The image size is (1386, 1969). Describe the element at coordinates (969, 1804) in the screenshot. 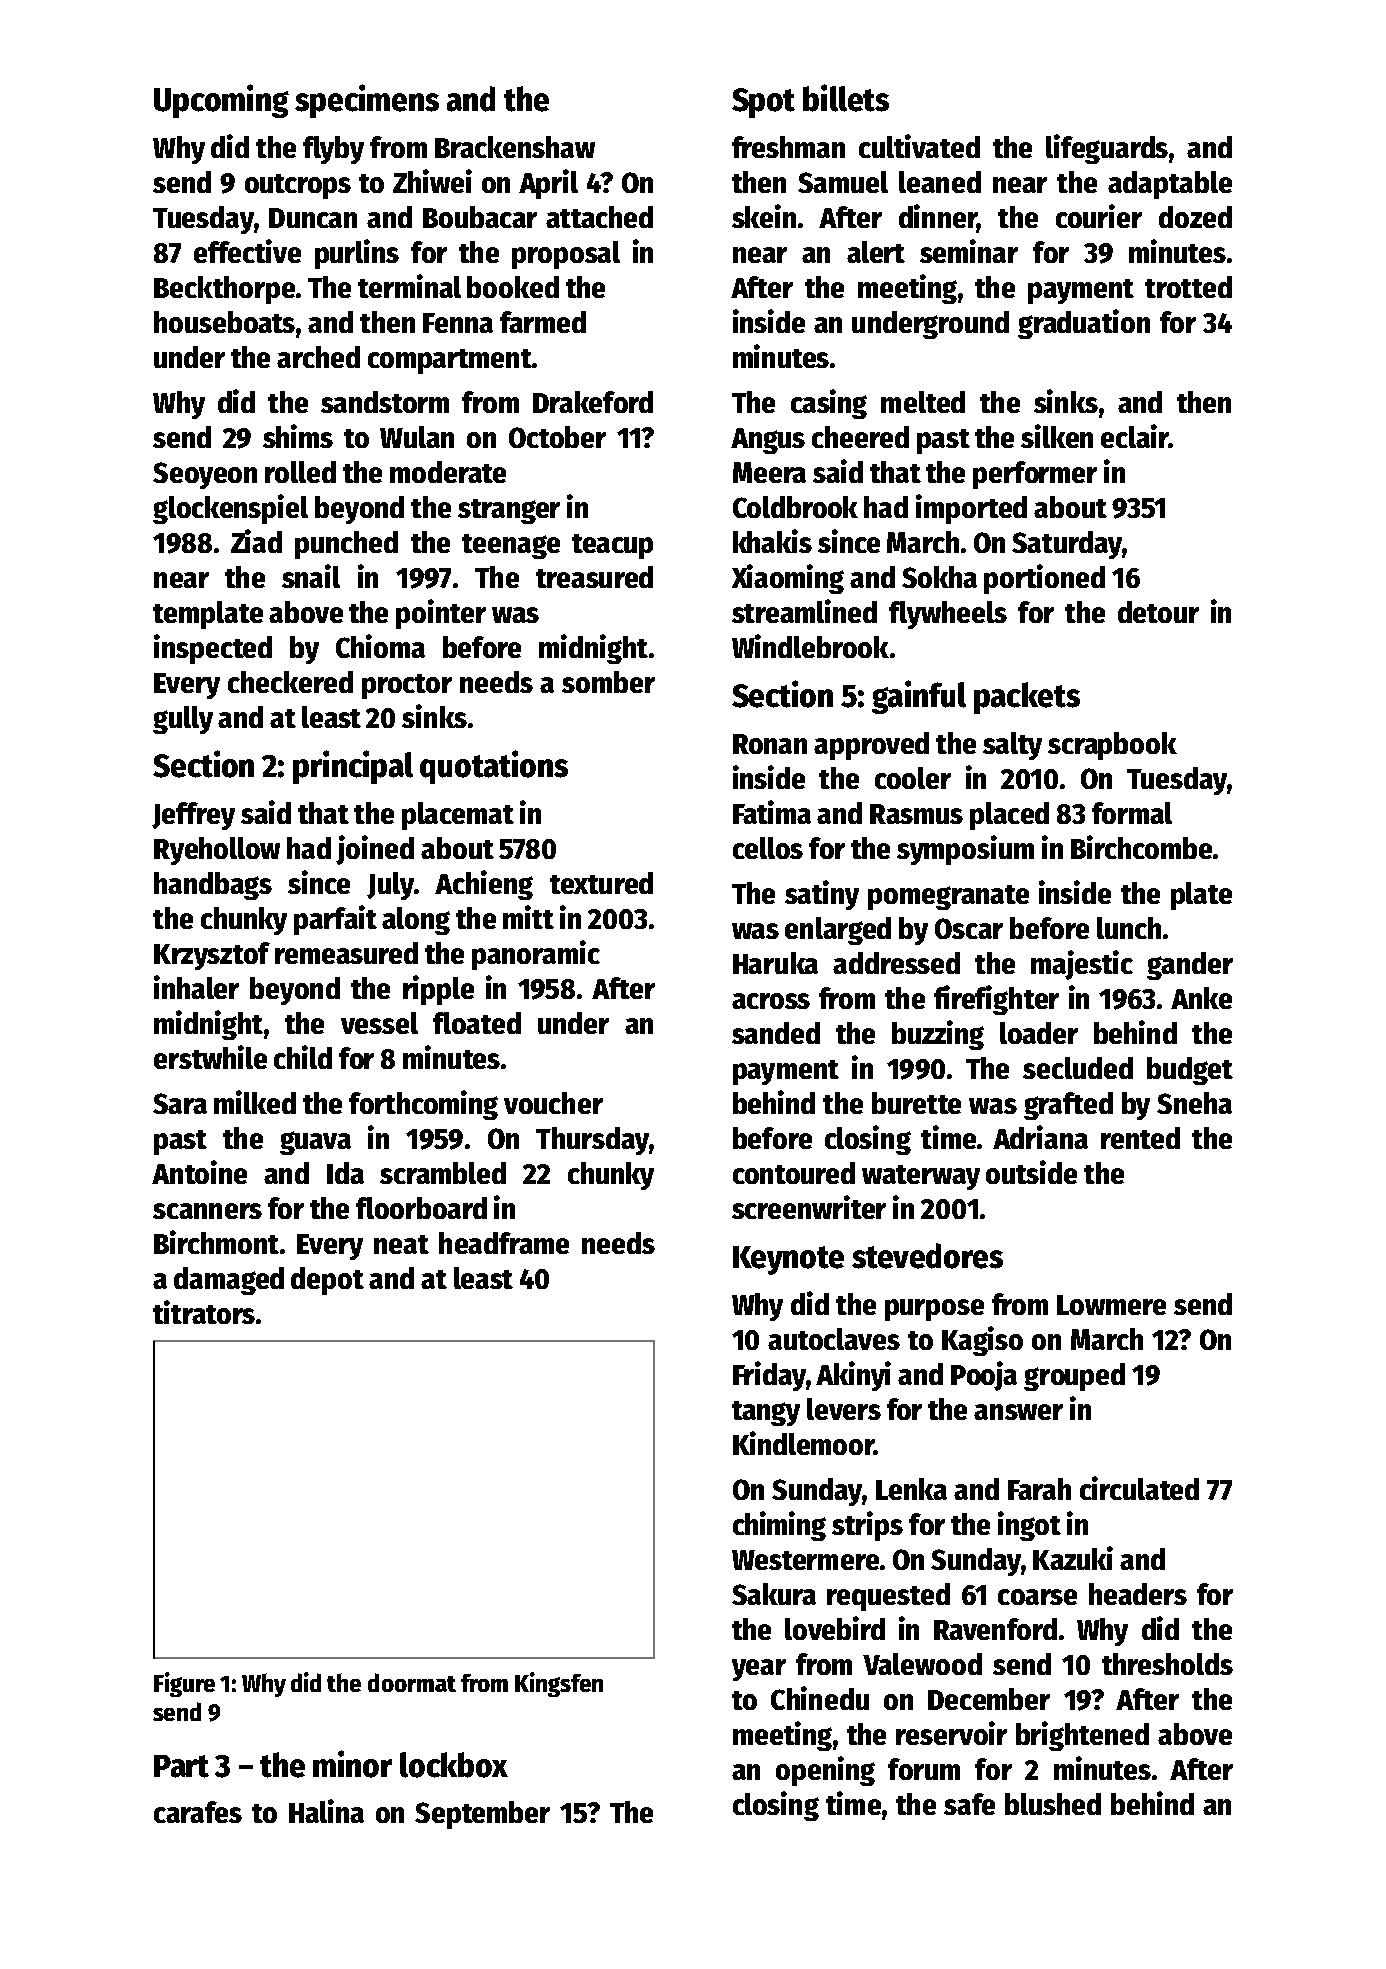

I see `safe` at that location.
